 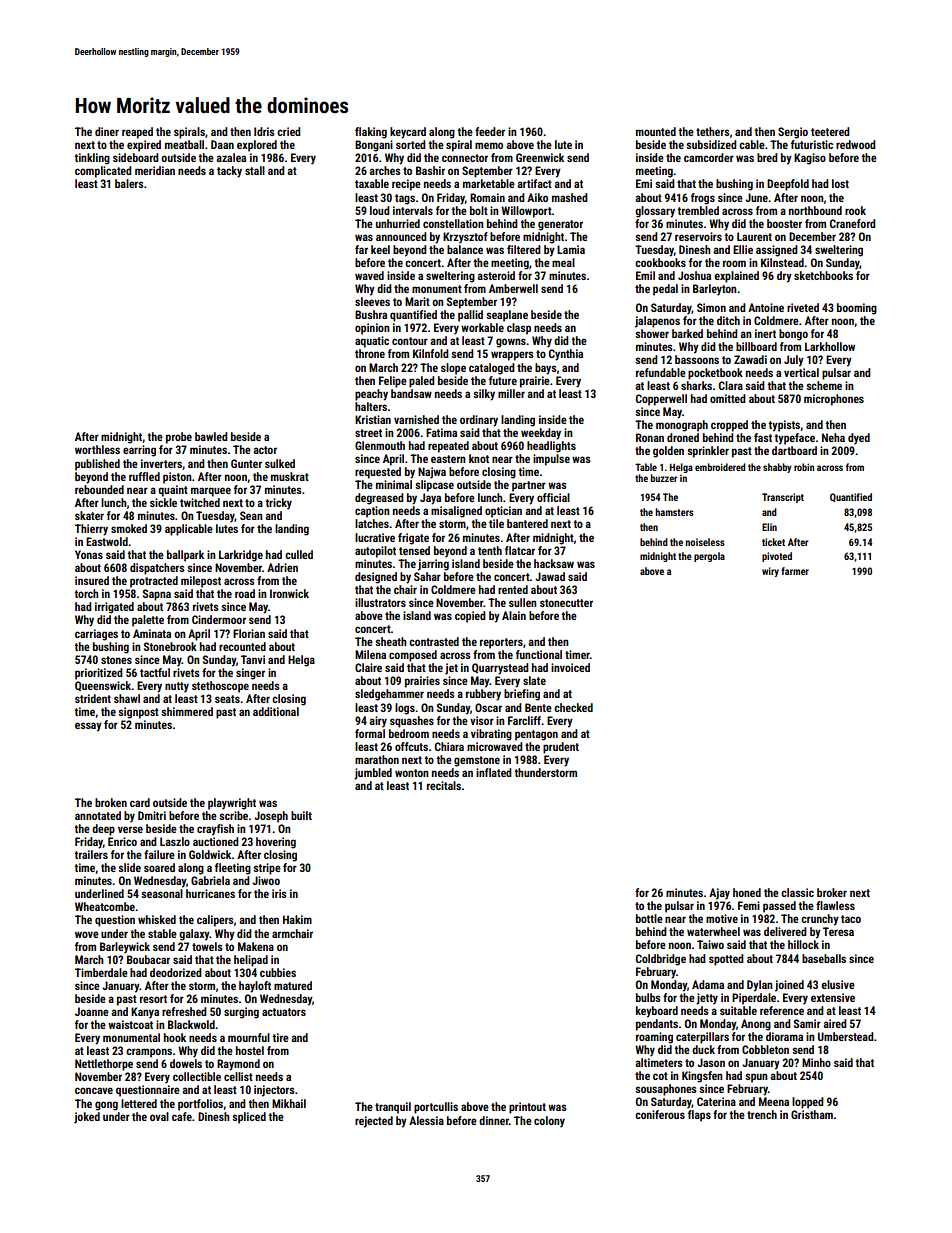 What do you see at coordinates (116, 660) in the screenshot?
I see `stones` at bounding box center [116, 660].
